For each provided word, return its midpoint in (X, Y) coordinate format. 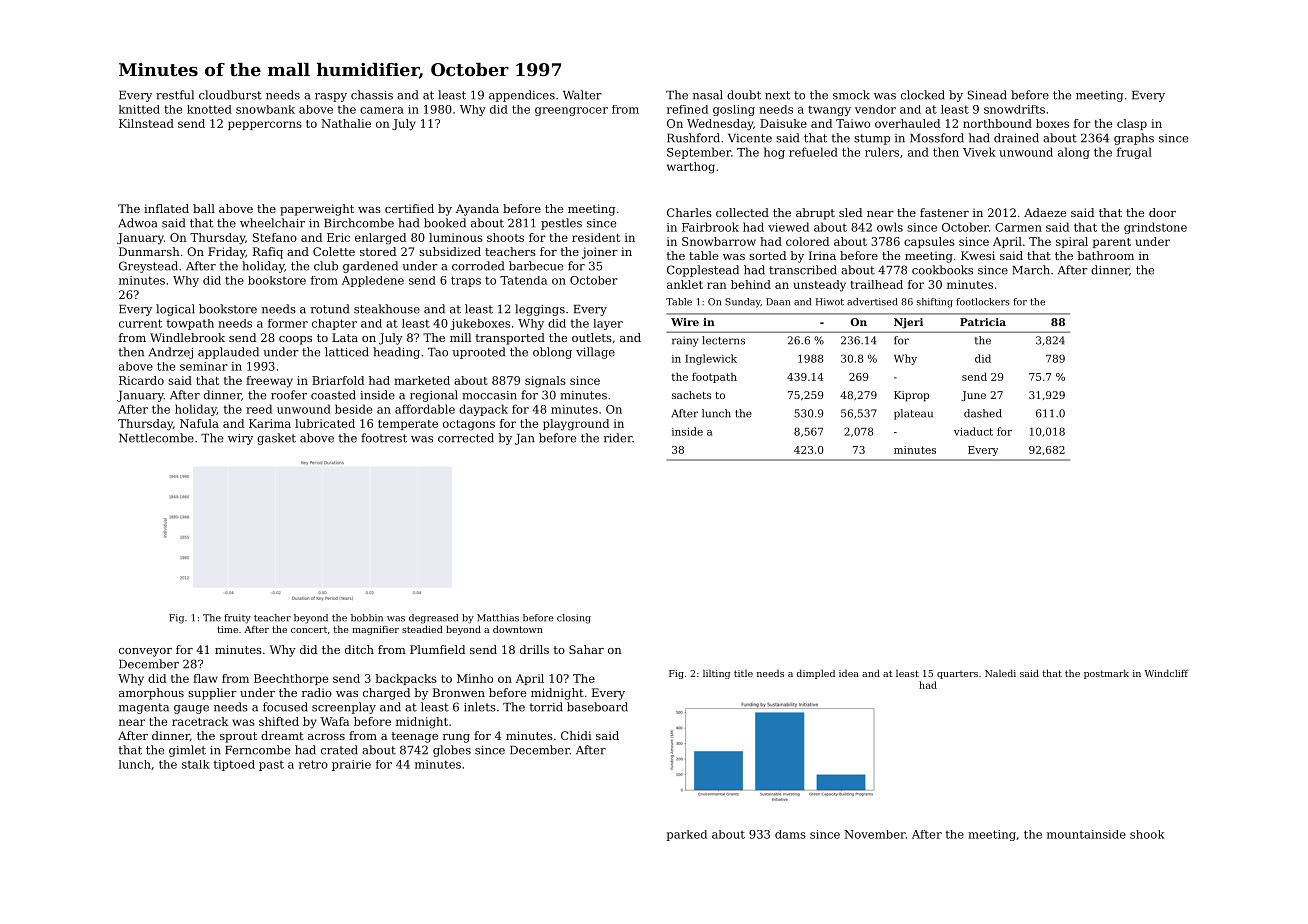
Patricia (983, 322)
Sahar (586, 649)
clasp (1132, 124)
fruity (237, 619)
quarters (957, 675)
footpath (714, 377)
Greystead (148, 267)
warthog (691, 168)
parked (686, 835)
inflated (166, 208)
